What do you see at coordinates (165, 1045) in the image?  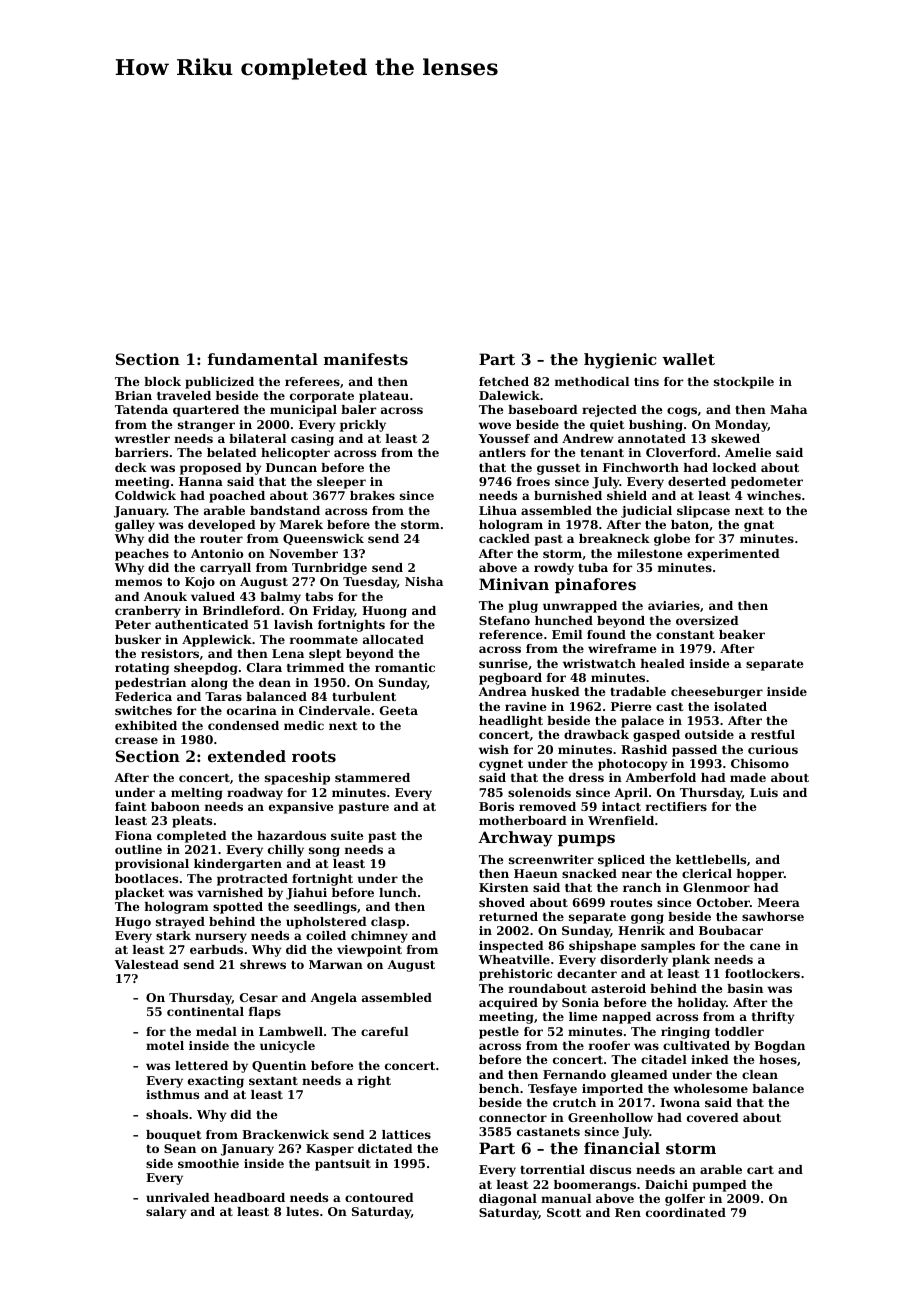 I see `motel` at bounding box center [165, 1045].
